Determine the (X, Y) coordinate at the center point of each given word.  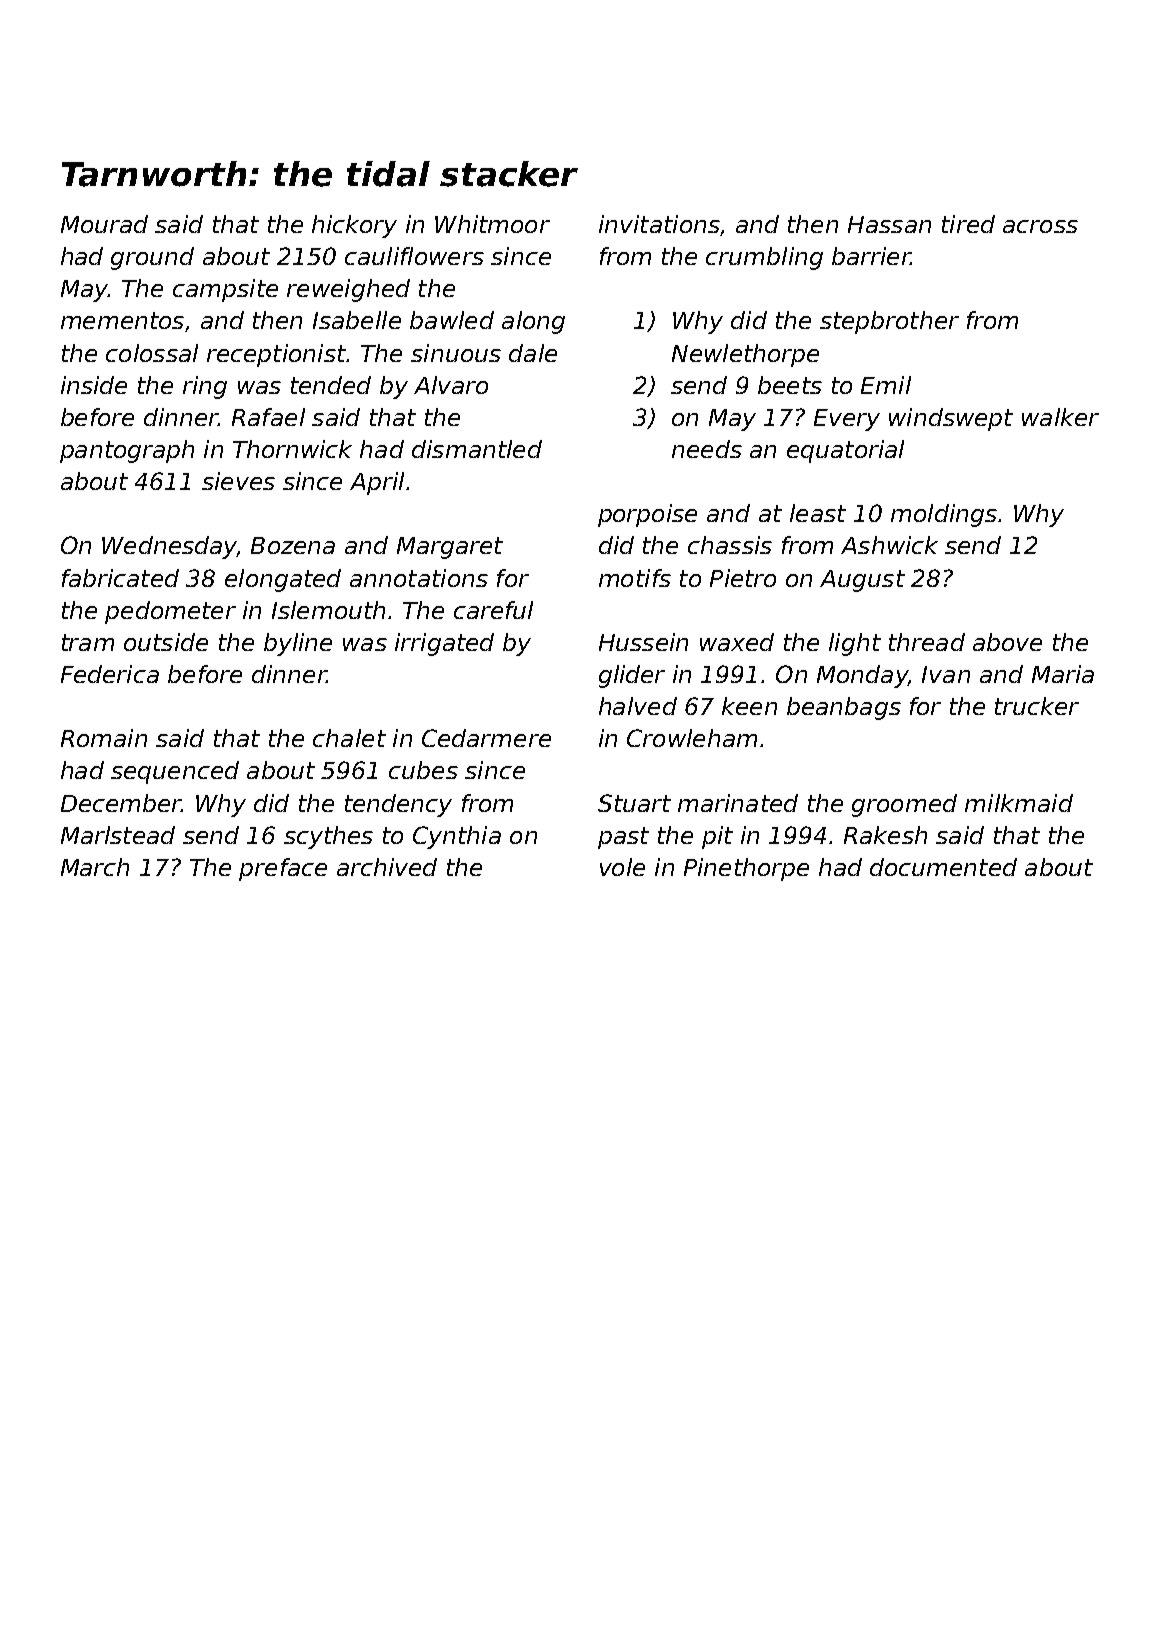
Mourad (104, 224)
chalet (349, 738)
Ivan (946, 674)
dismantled (477, 449)
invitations (659, 224)
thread (927, 642)
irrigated (444, 644)
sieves (238, 481)
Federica (110, 674)
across (1040, 226)
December (121, 803)
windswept (951, 419)
